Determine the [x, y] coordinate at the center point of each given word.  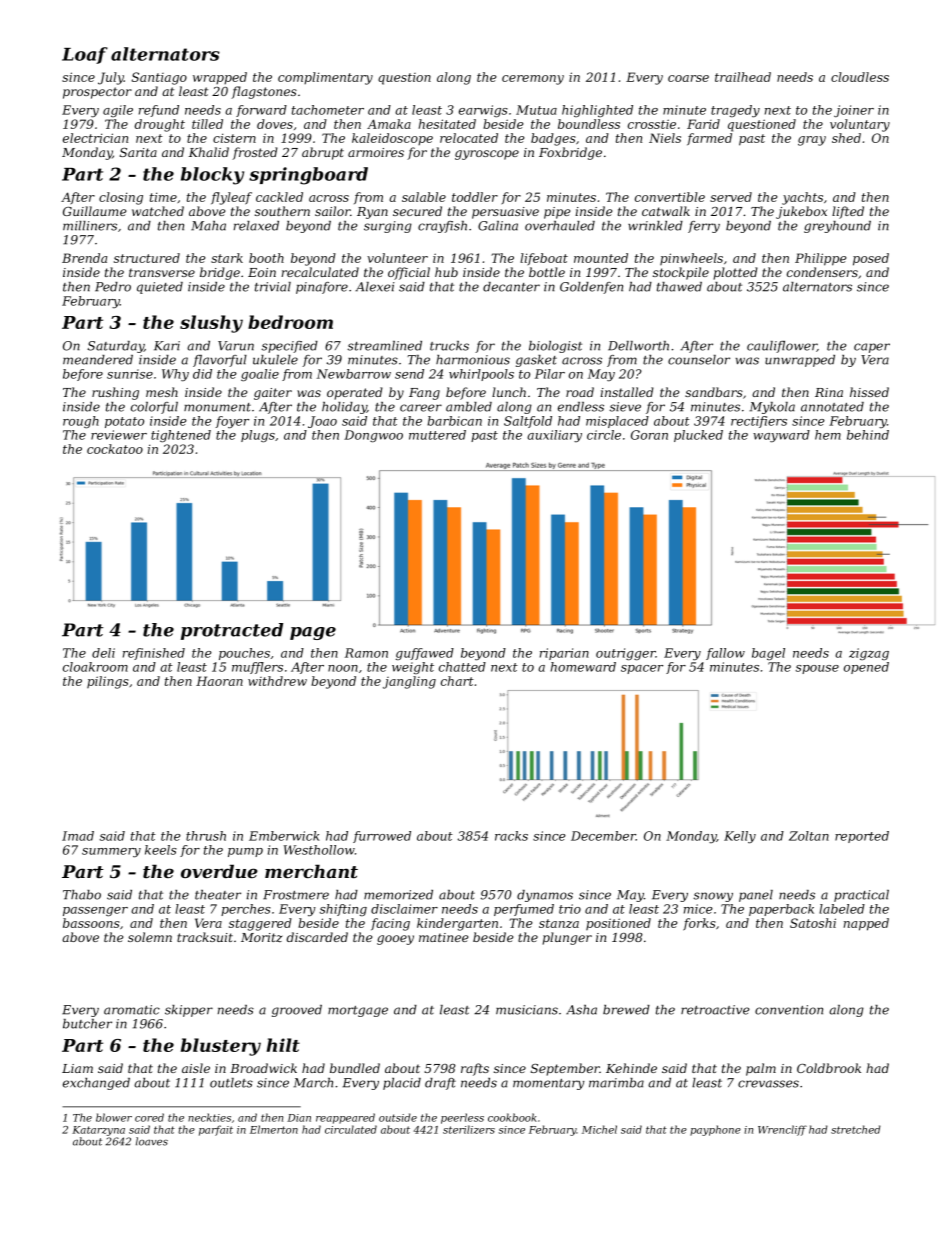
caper [872, 348]
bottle [547, 272]
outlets [231, 1083]
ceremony [533, 80]
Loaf [85, 55]
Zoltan [809, 836]
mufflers [257, 668]
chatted [462, 667]
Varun [236, 346]
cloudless [860, 77]
